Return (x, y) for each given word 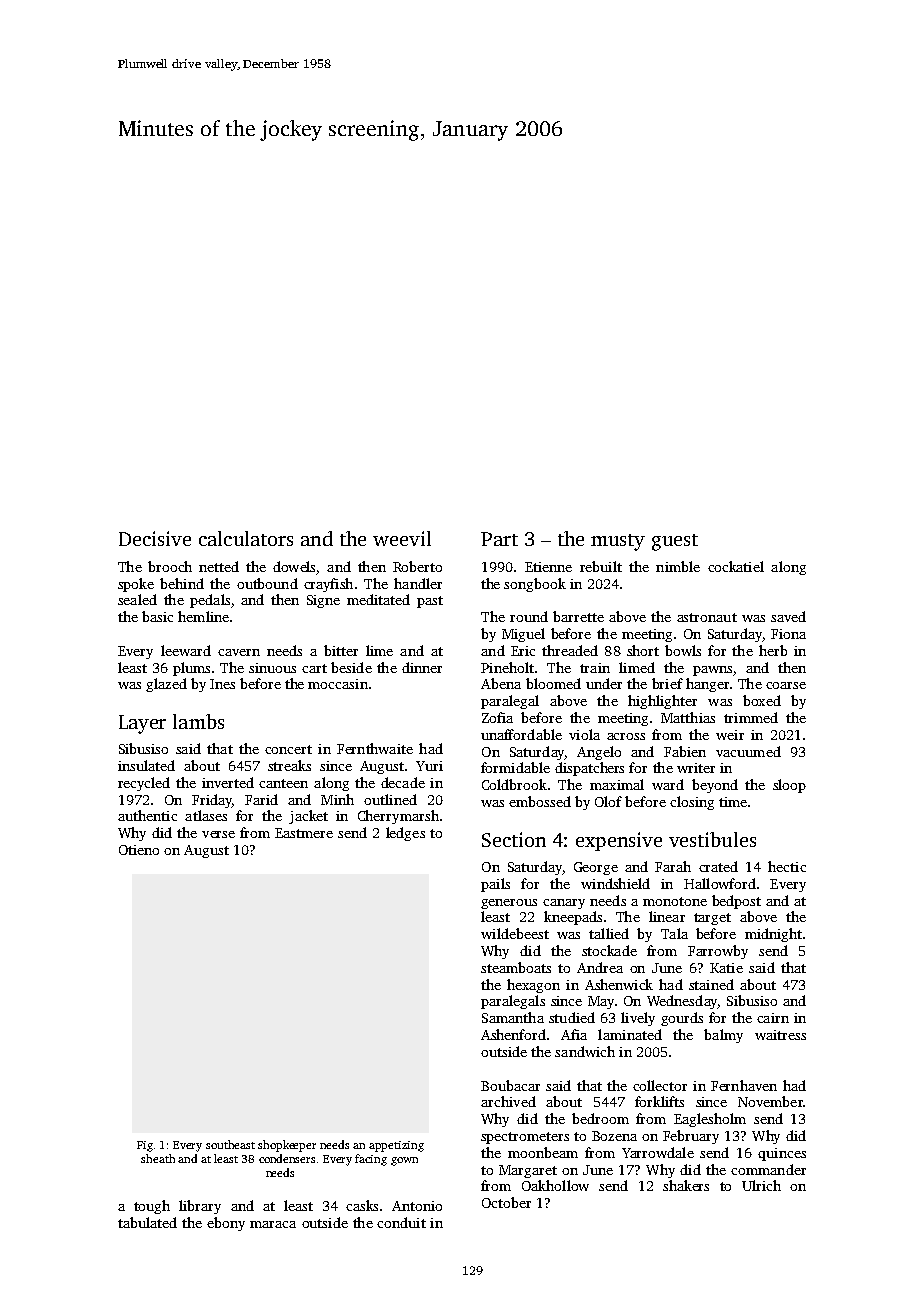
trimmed (751, 717)
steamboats (516, 967)
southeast (230, 1144)
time (733, 802)
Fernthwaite (375, 748)
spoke (136, 585)
